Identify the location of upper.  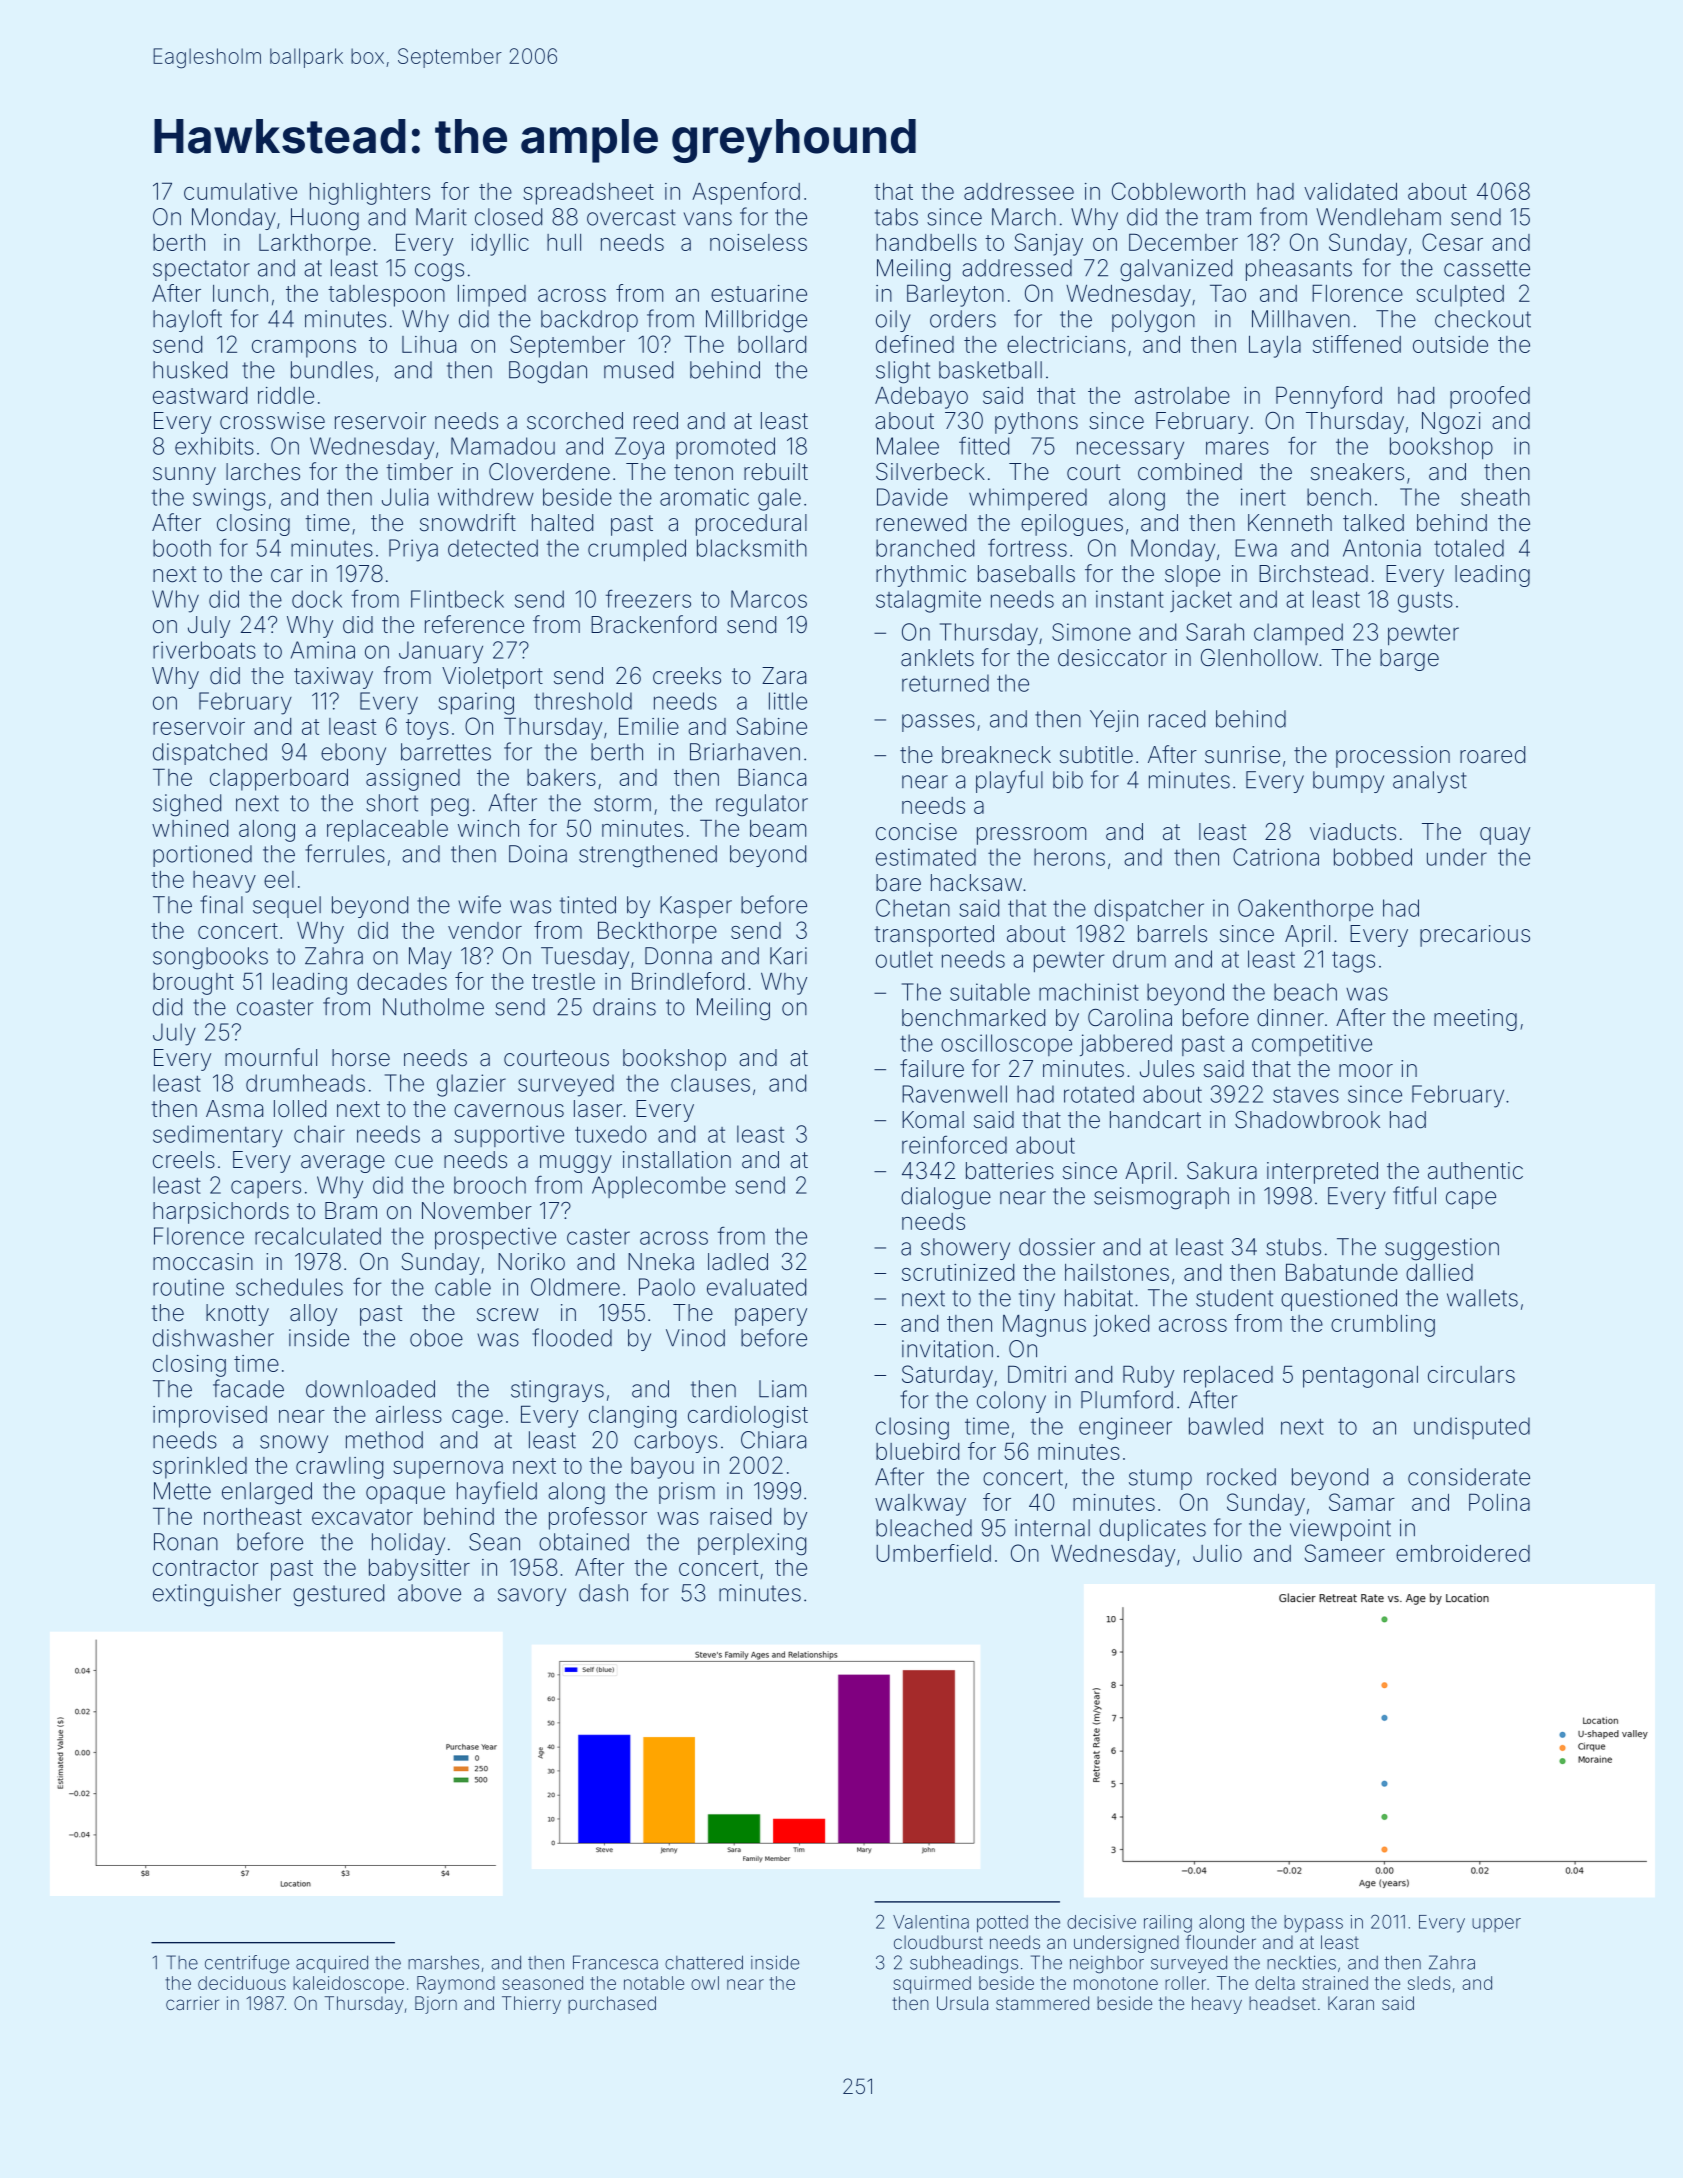
(1496, 1925).
